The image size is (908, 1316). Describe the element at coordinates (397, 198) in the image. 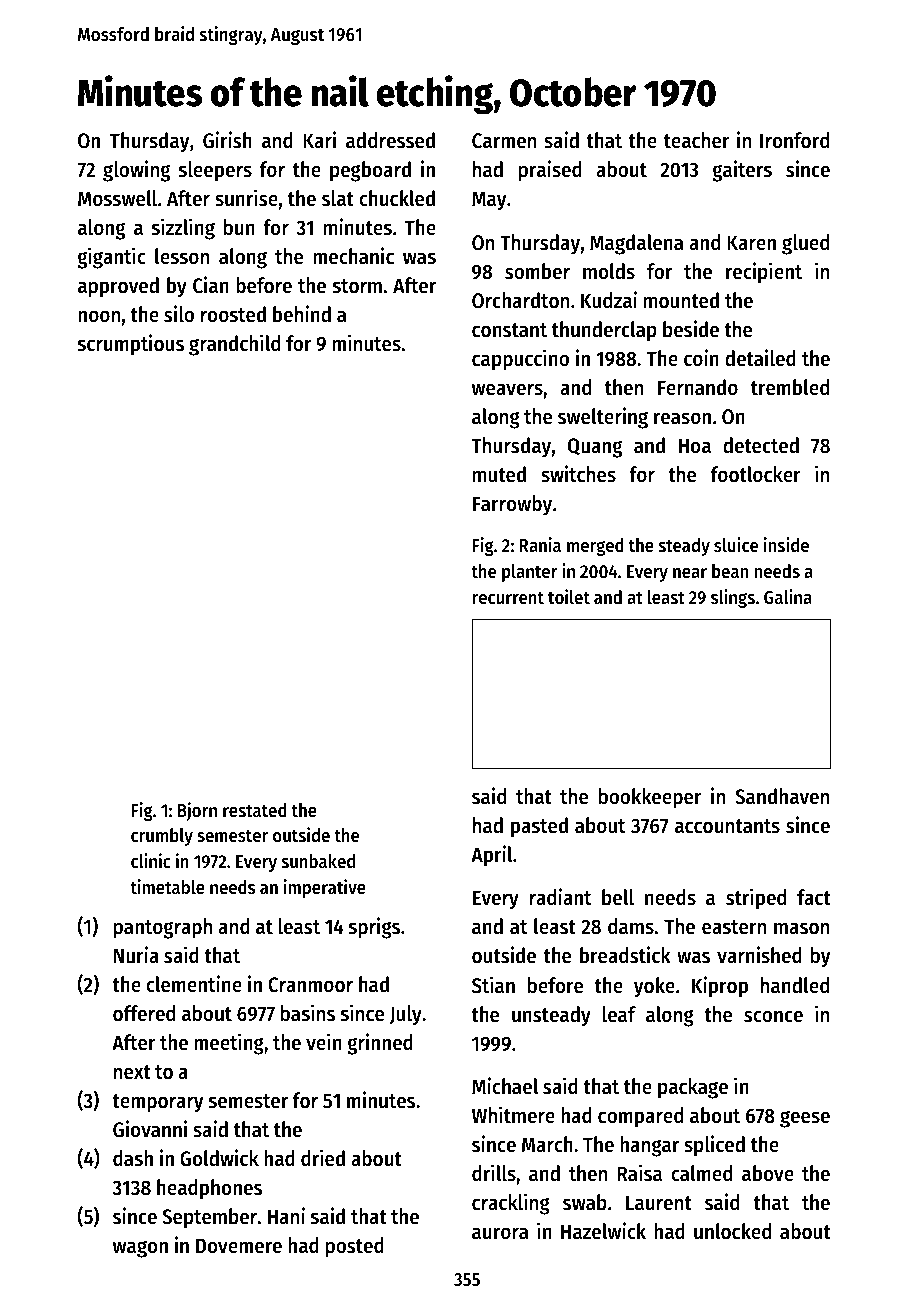

I see `chuckled` at that location.
